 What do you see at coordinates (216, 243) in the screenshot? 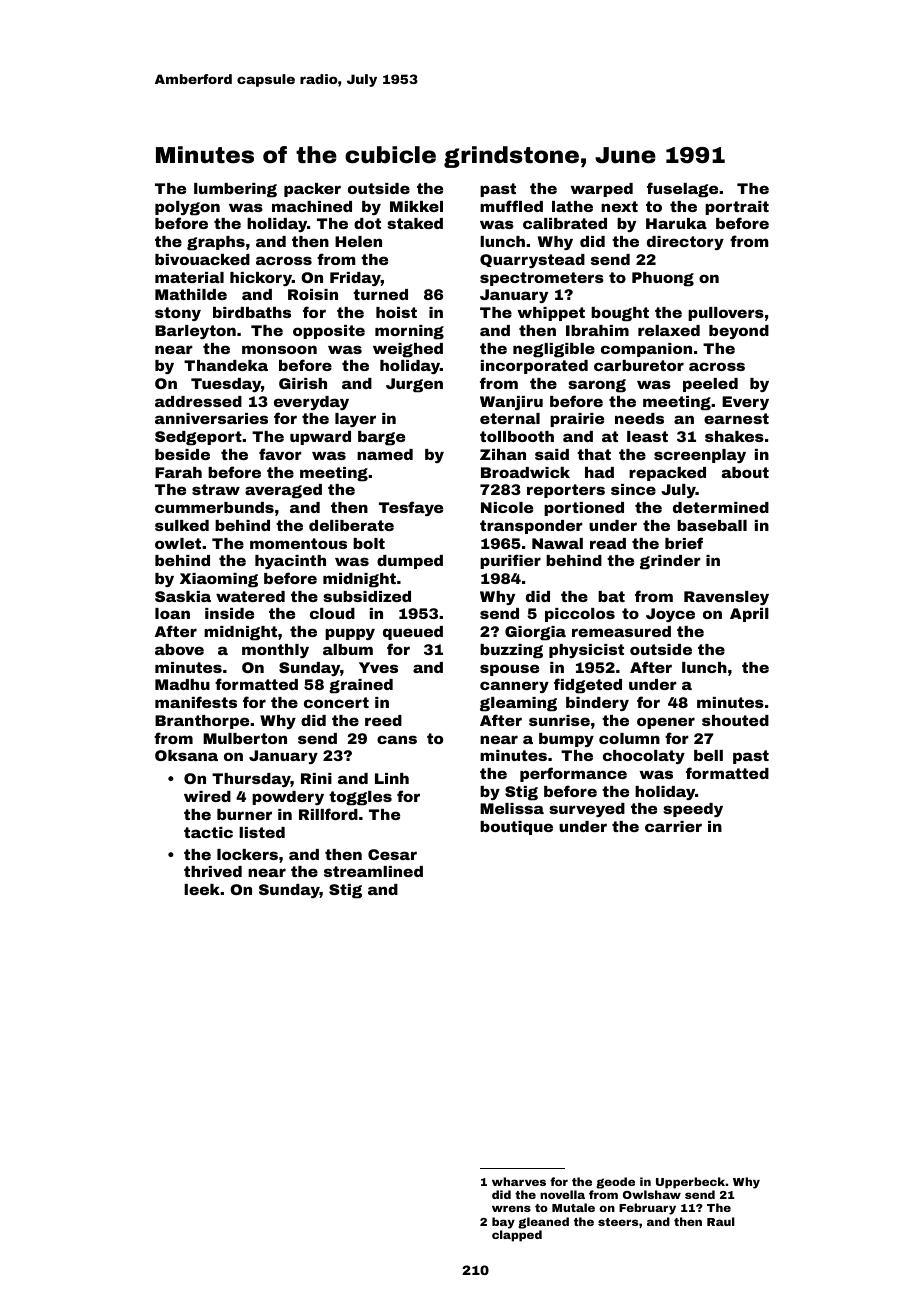
I see `graphs` at bounding box center [216, 243].
